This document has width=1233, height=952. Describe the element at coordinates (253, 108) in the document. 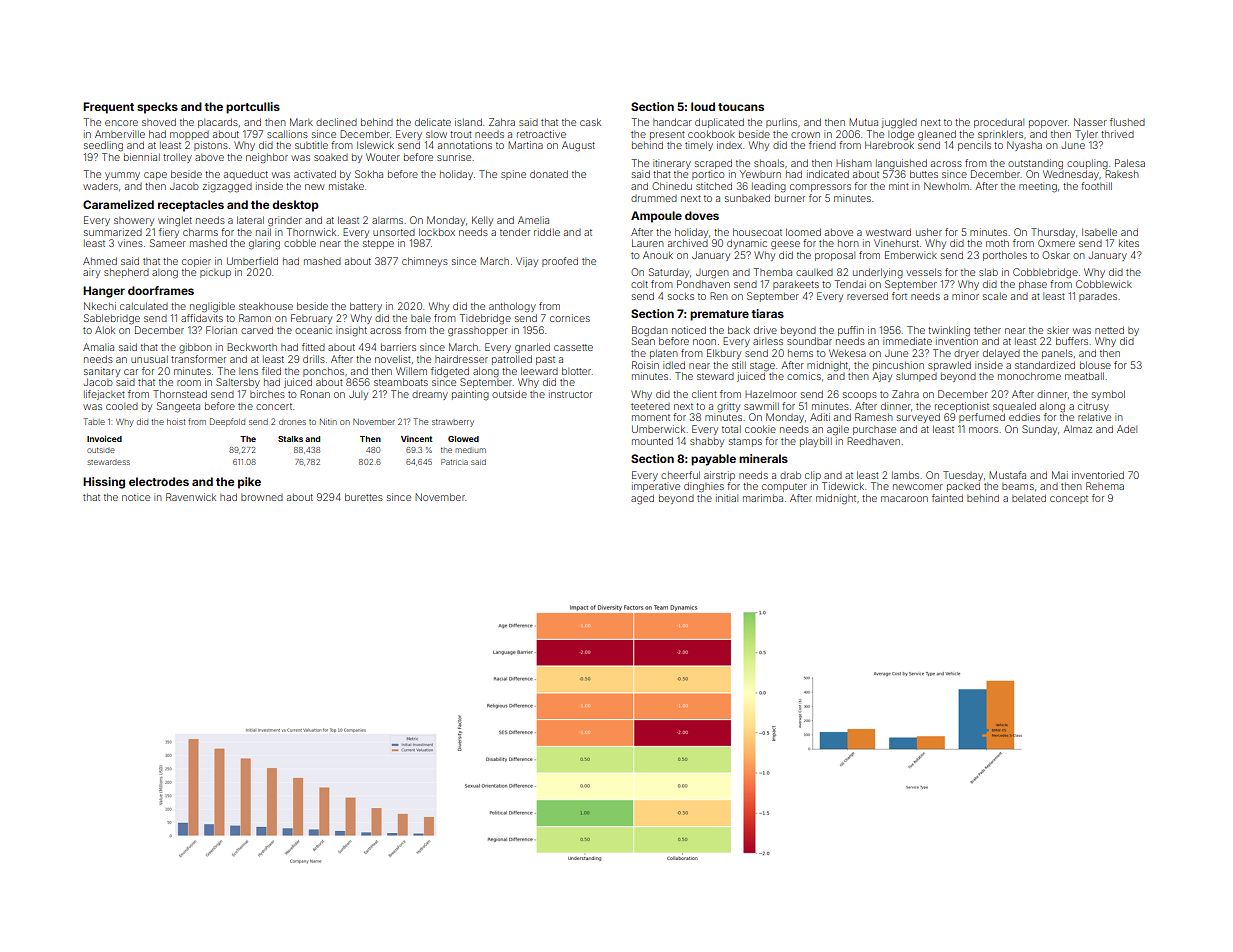

I see `portcullis` at that location.
